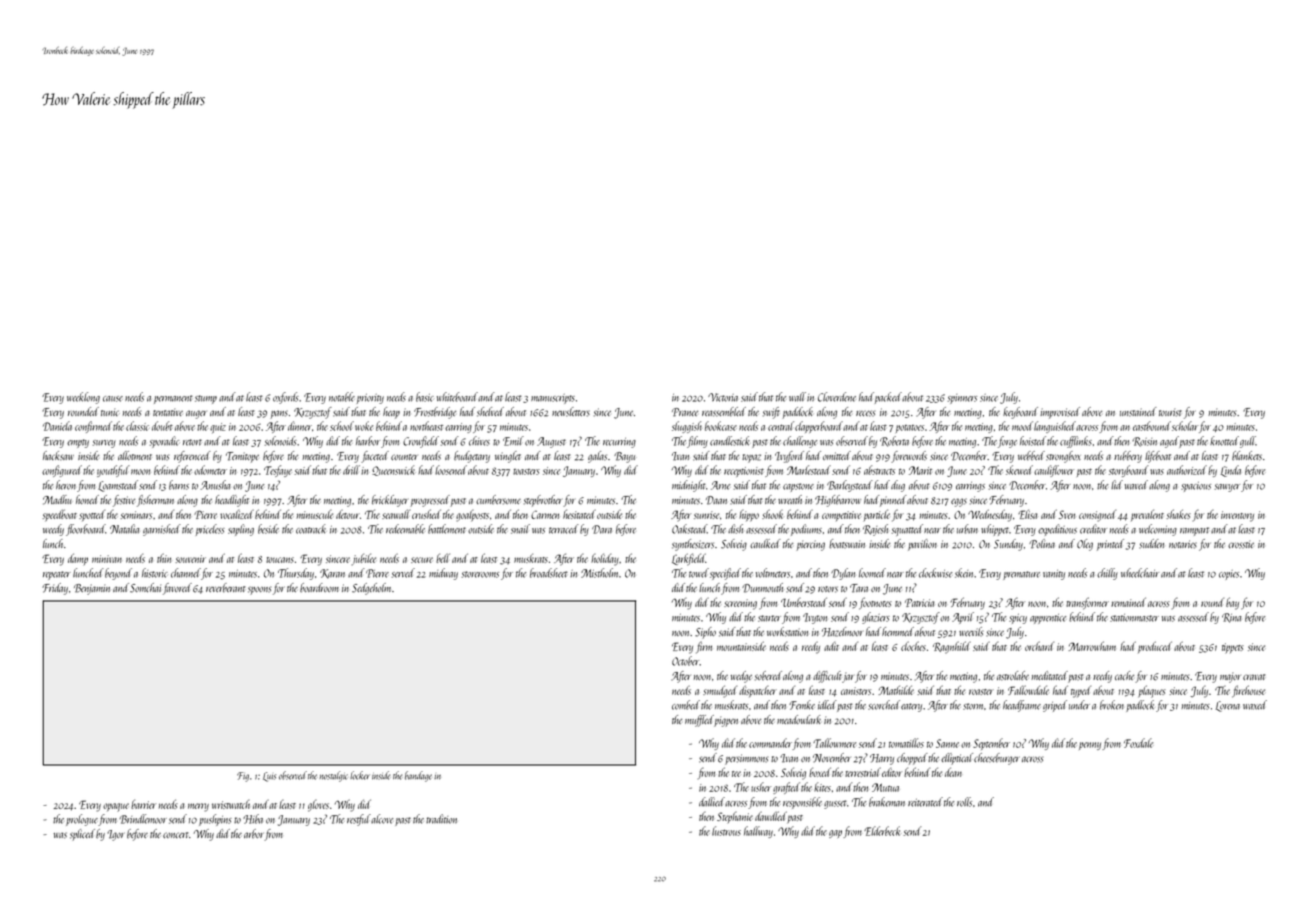 This screenshot has height=924, width=1308. What do you see at coordinates (231, 804) in the screenshot?
I see `wristwatch` at bounding box center [231, 804].
